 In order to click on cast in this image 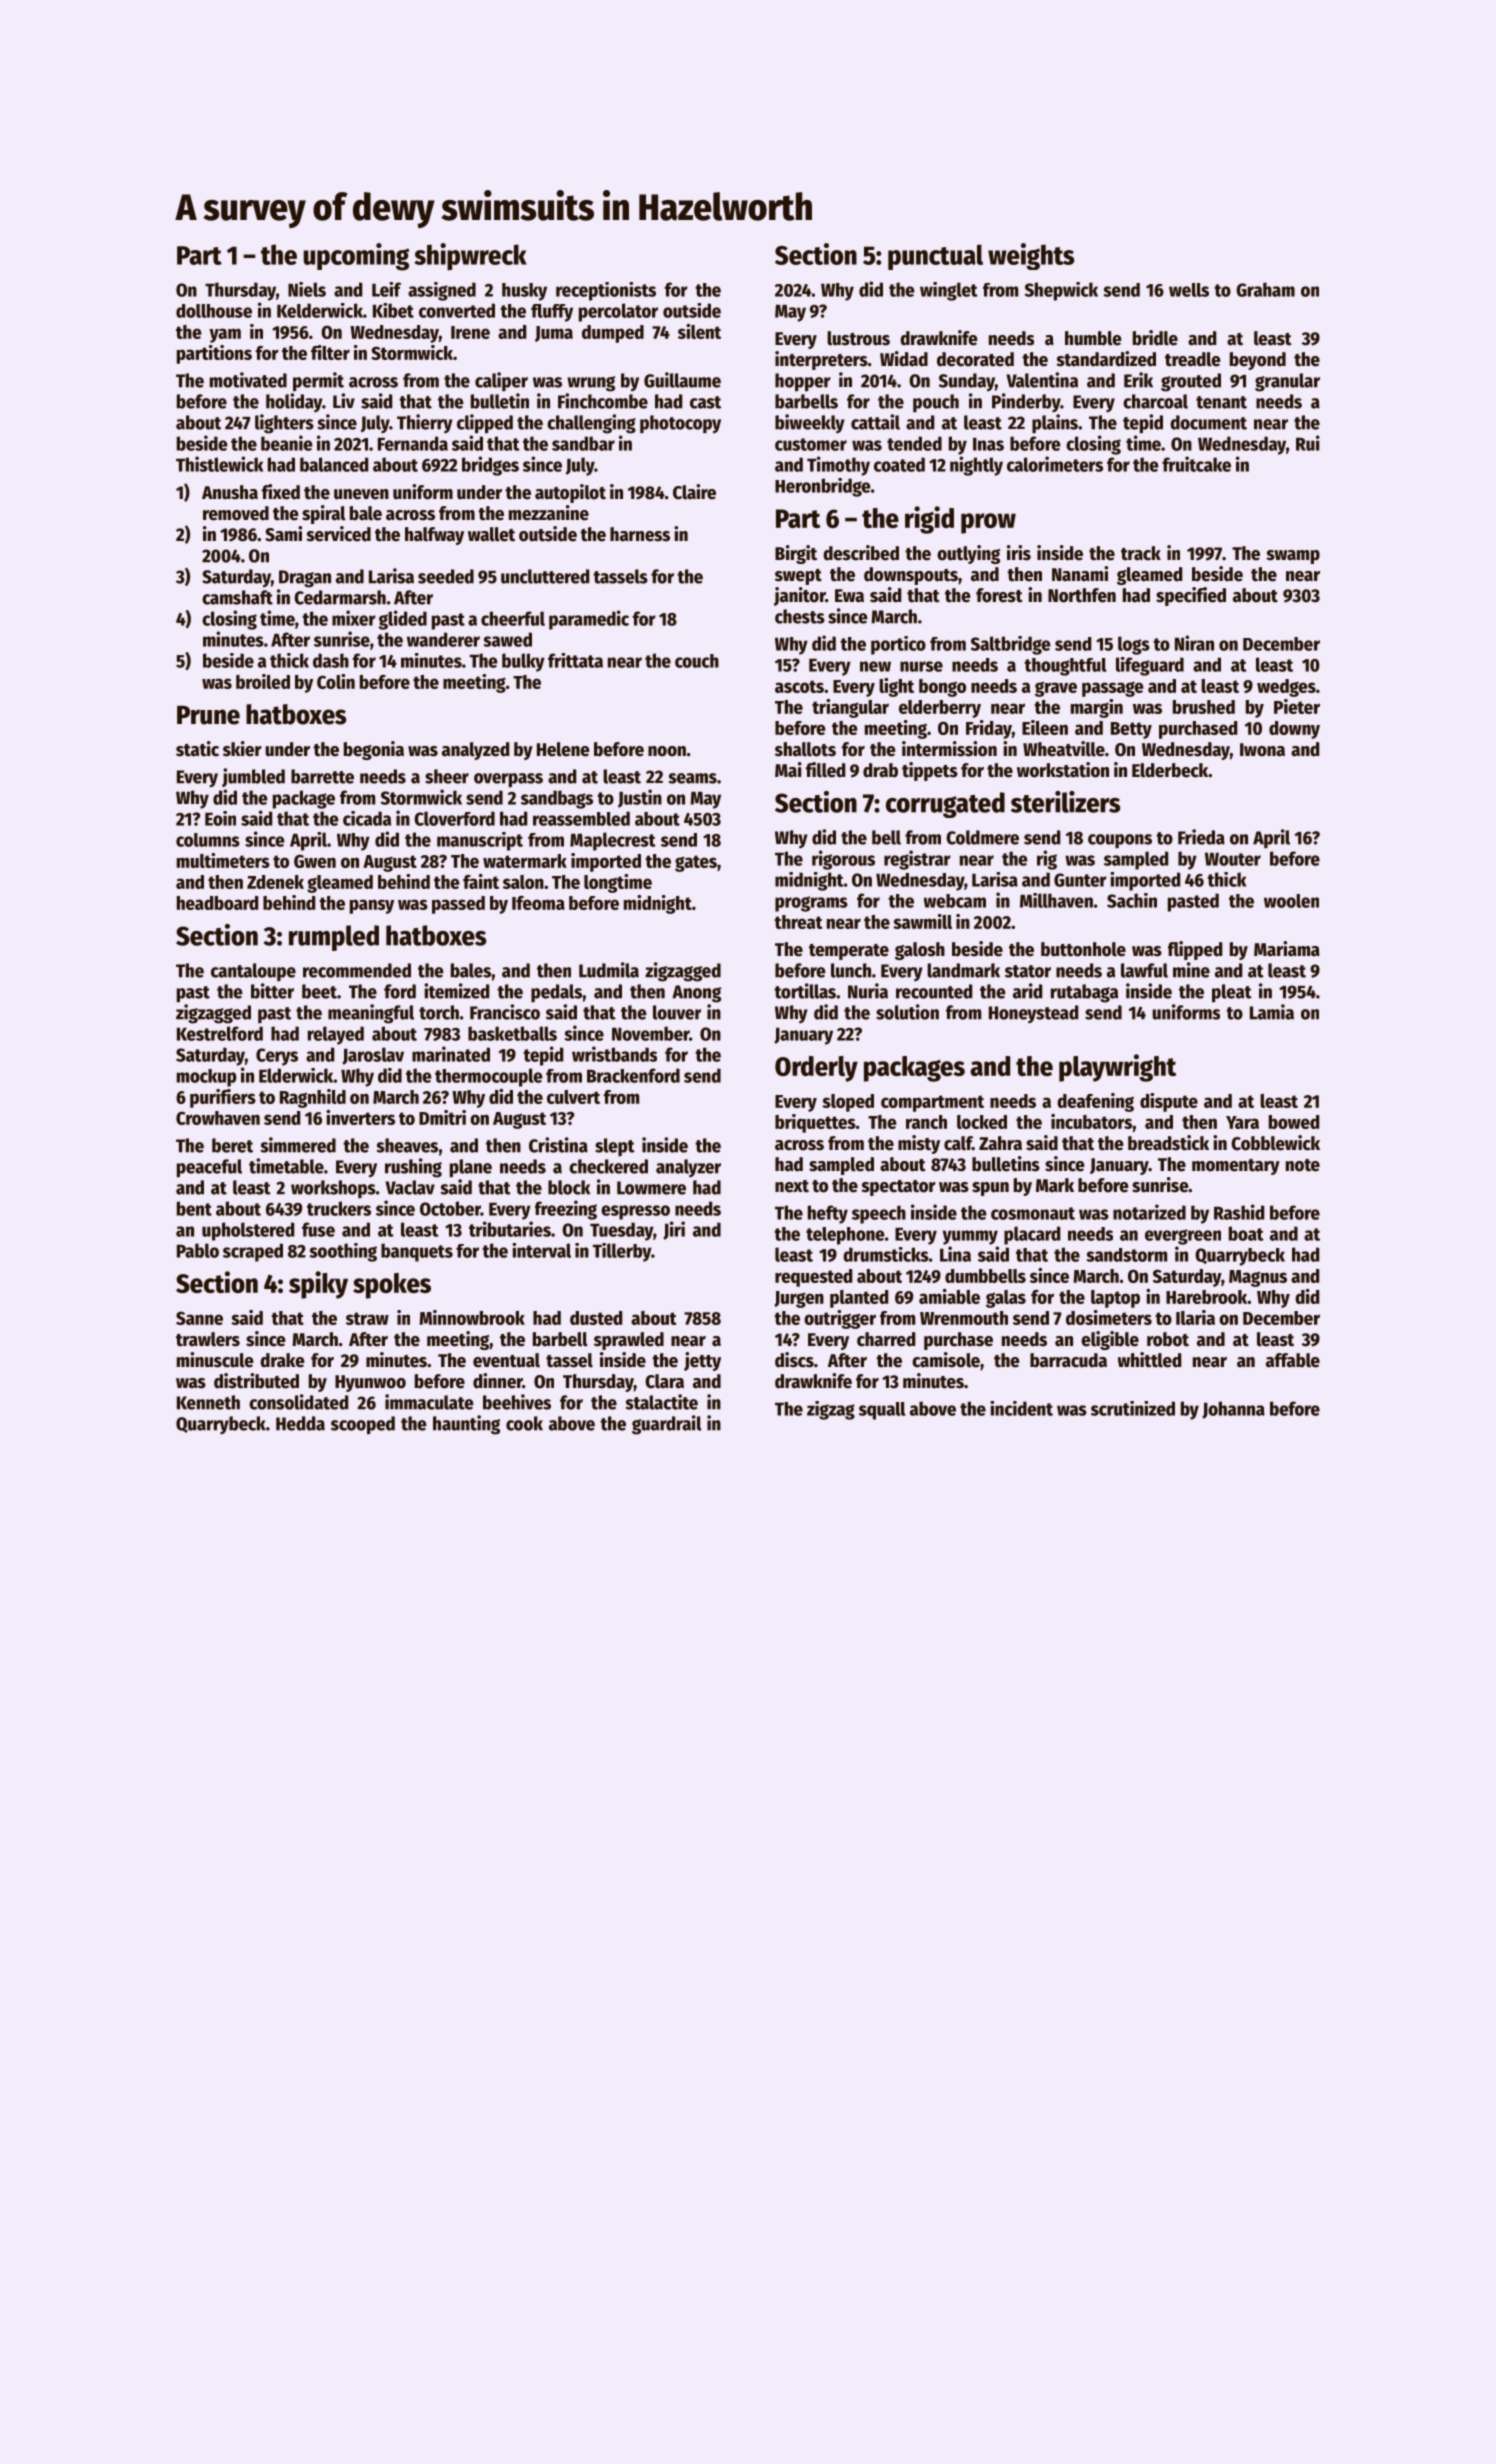, I will do `click(705, 402)`.
